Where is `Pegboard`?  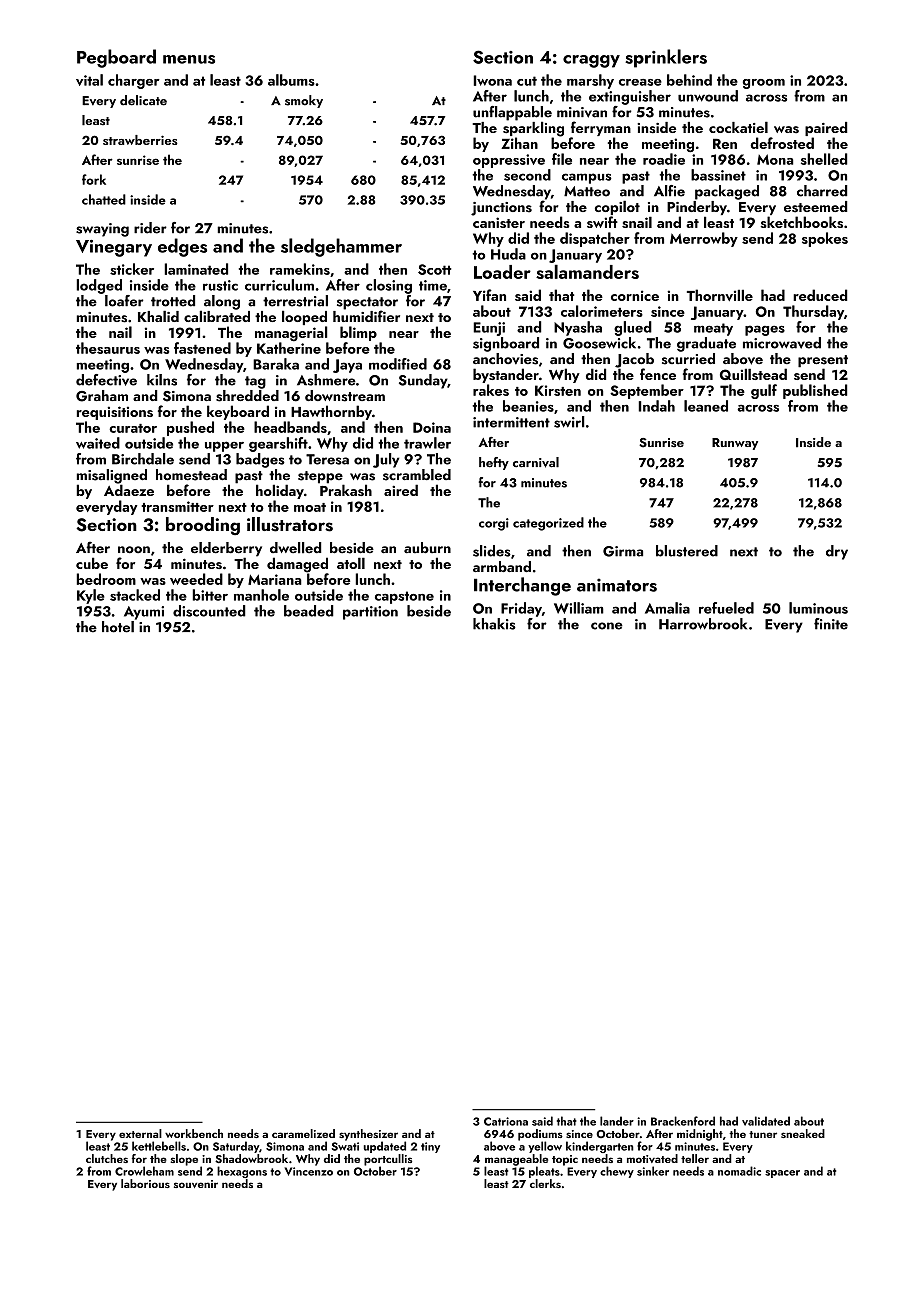
Pegboard is located at coordinates (116, 58).
